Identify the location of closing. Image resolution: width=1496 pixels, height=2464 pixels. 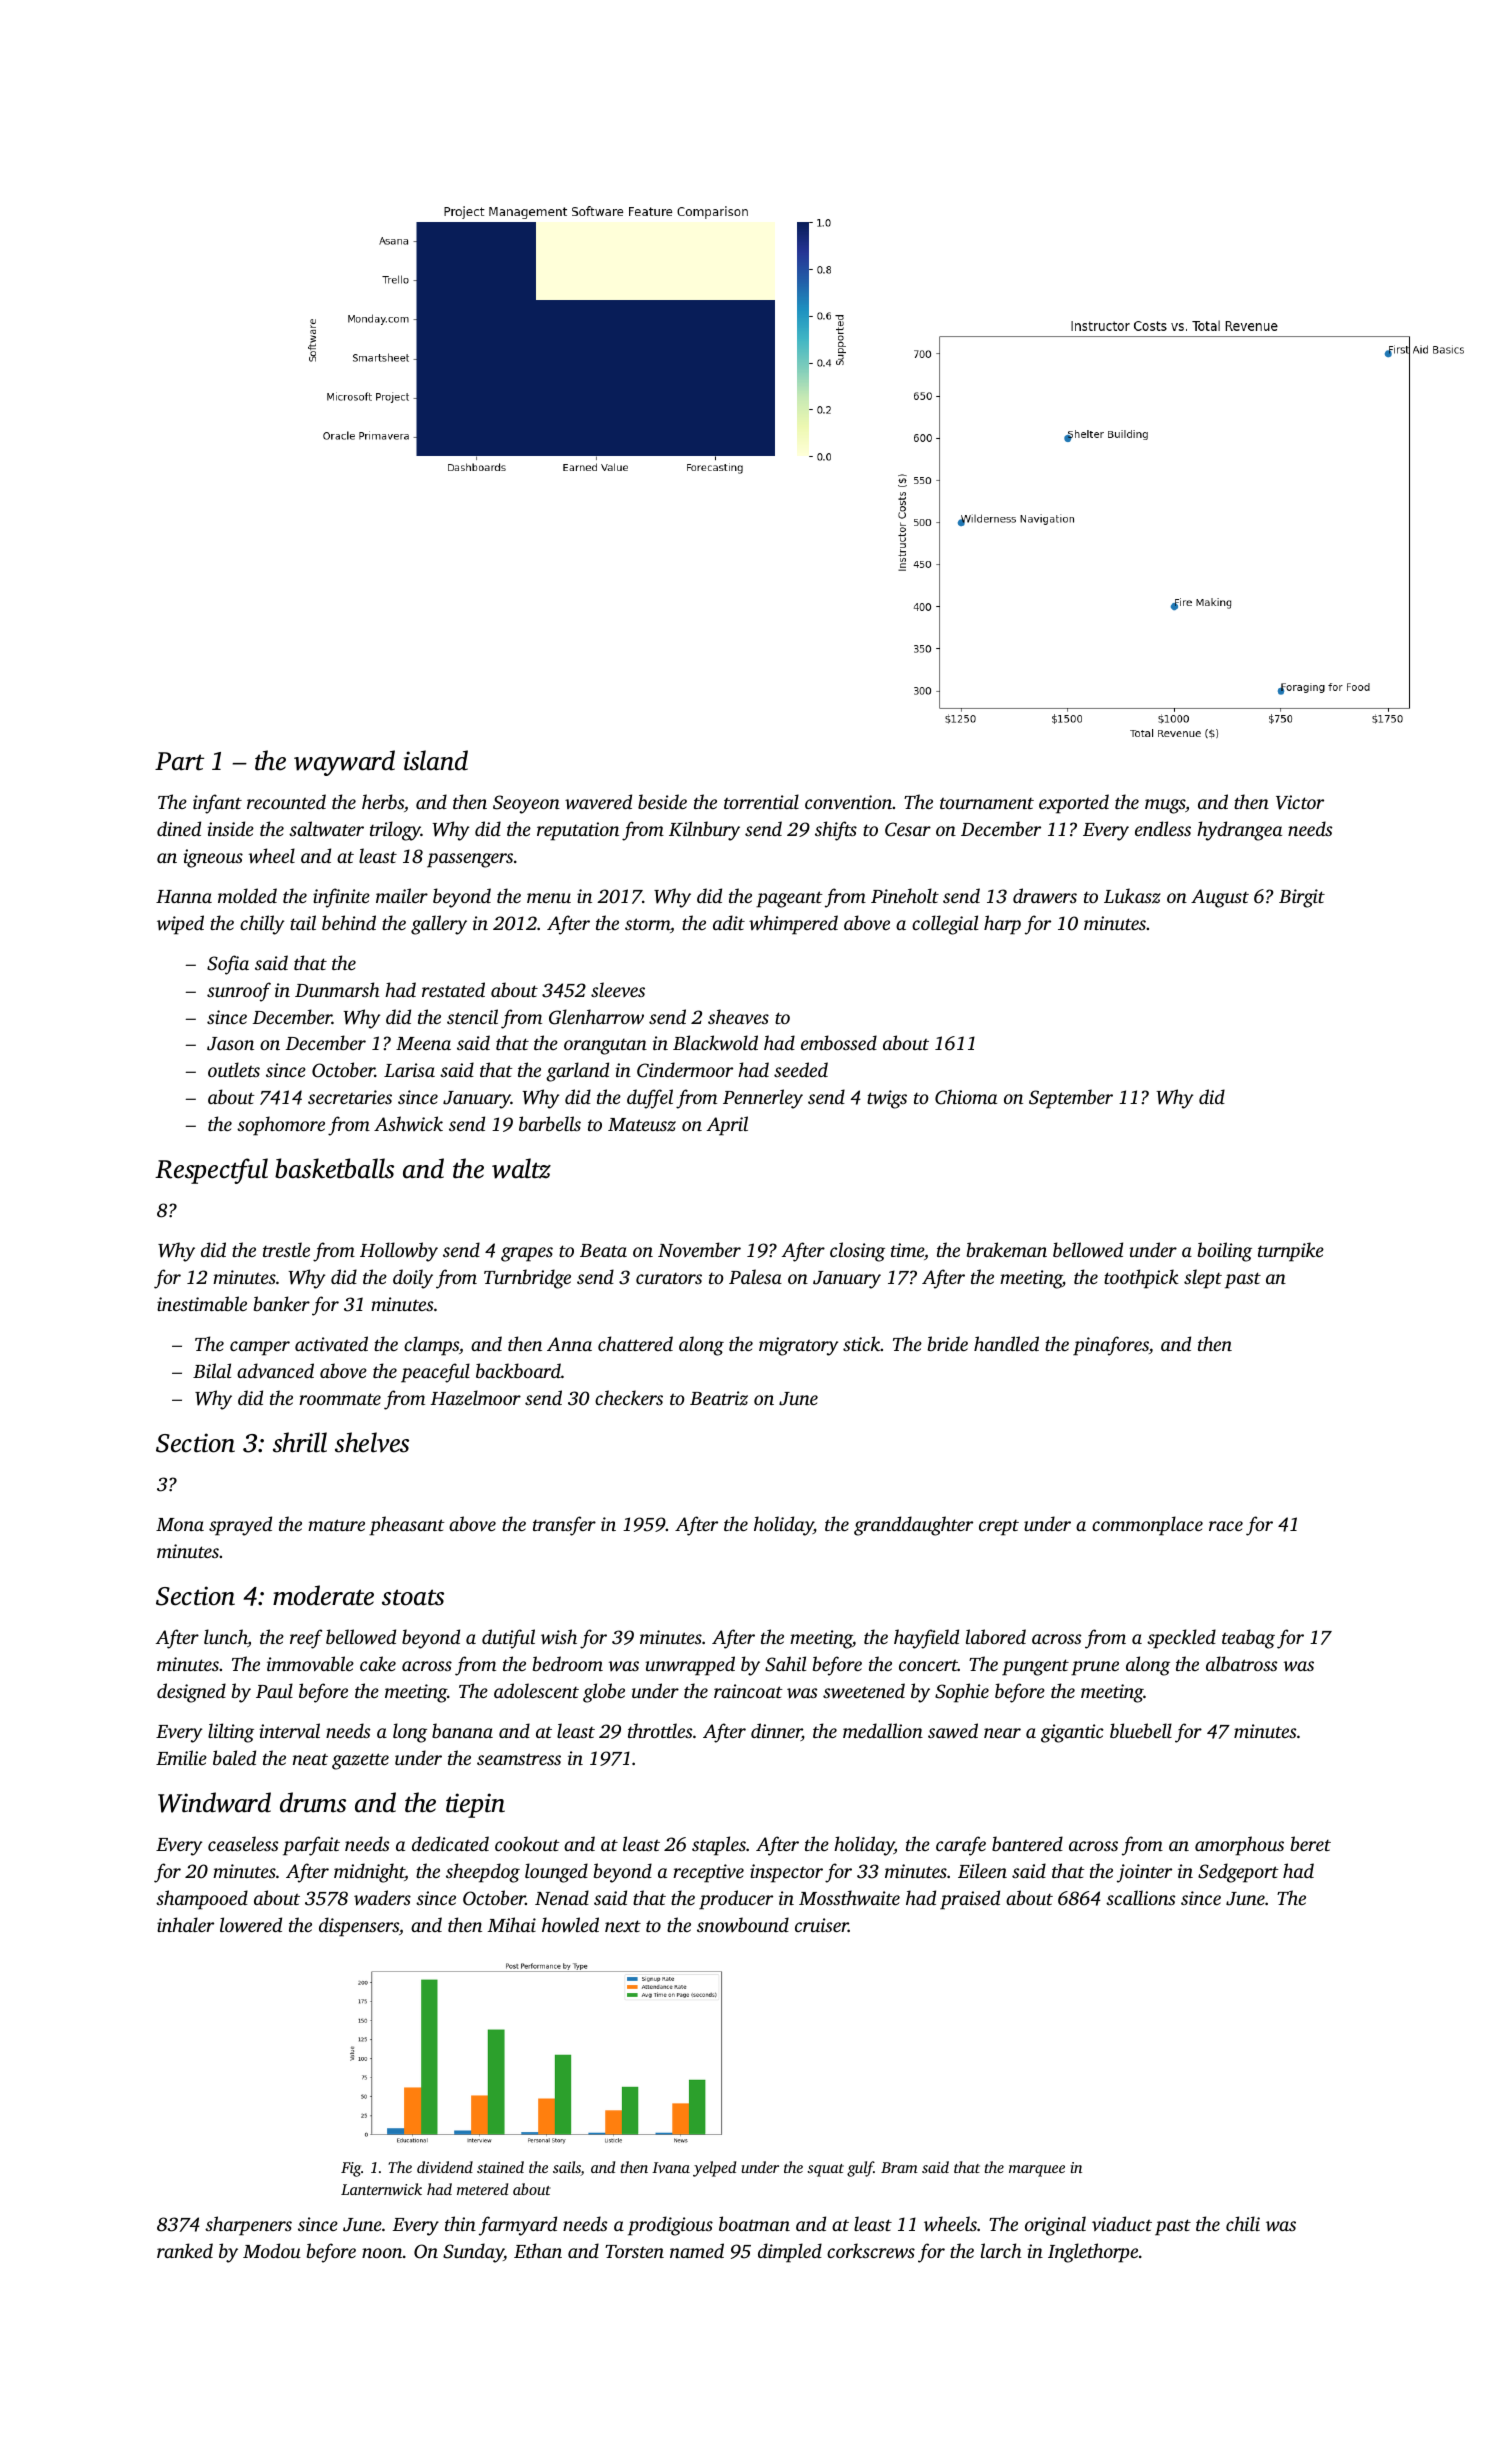
(857, 1252).
